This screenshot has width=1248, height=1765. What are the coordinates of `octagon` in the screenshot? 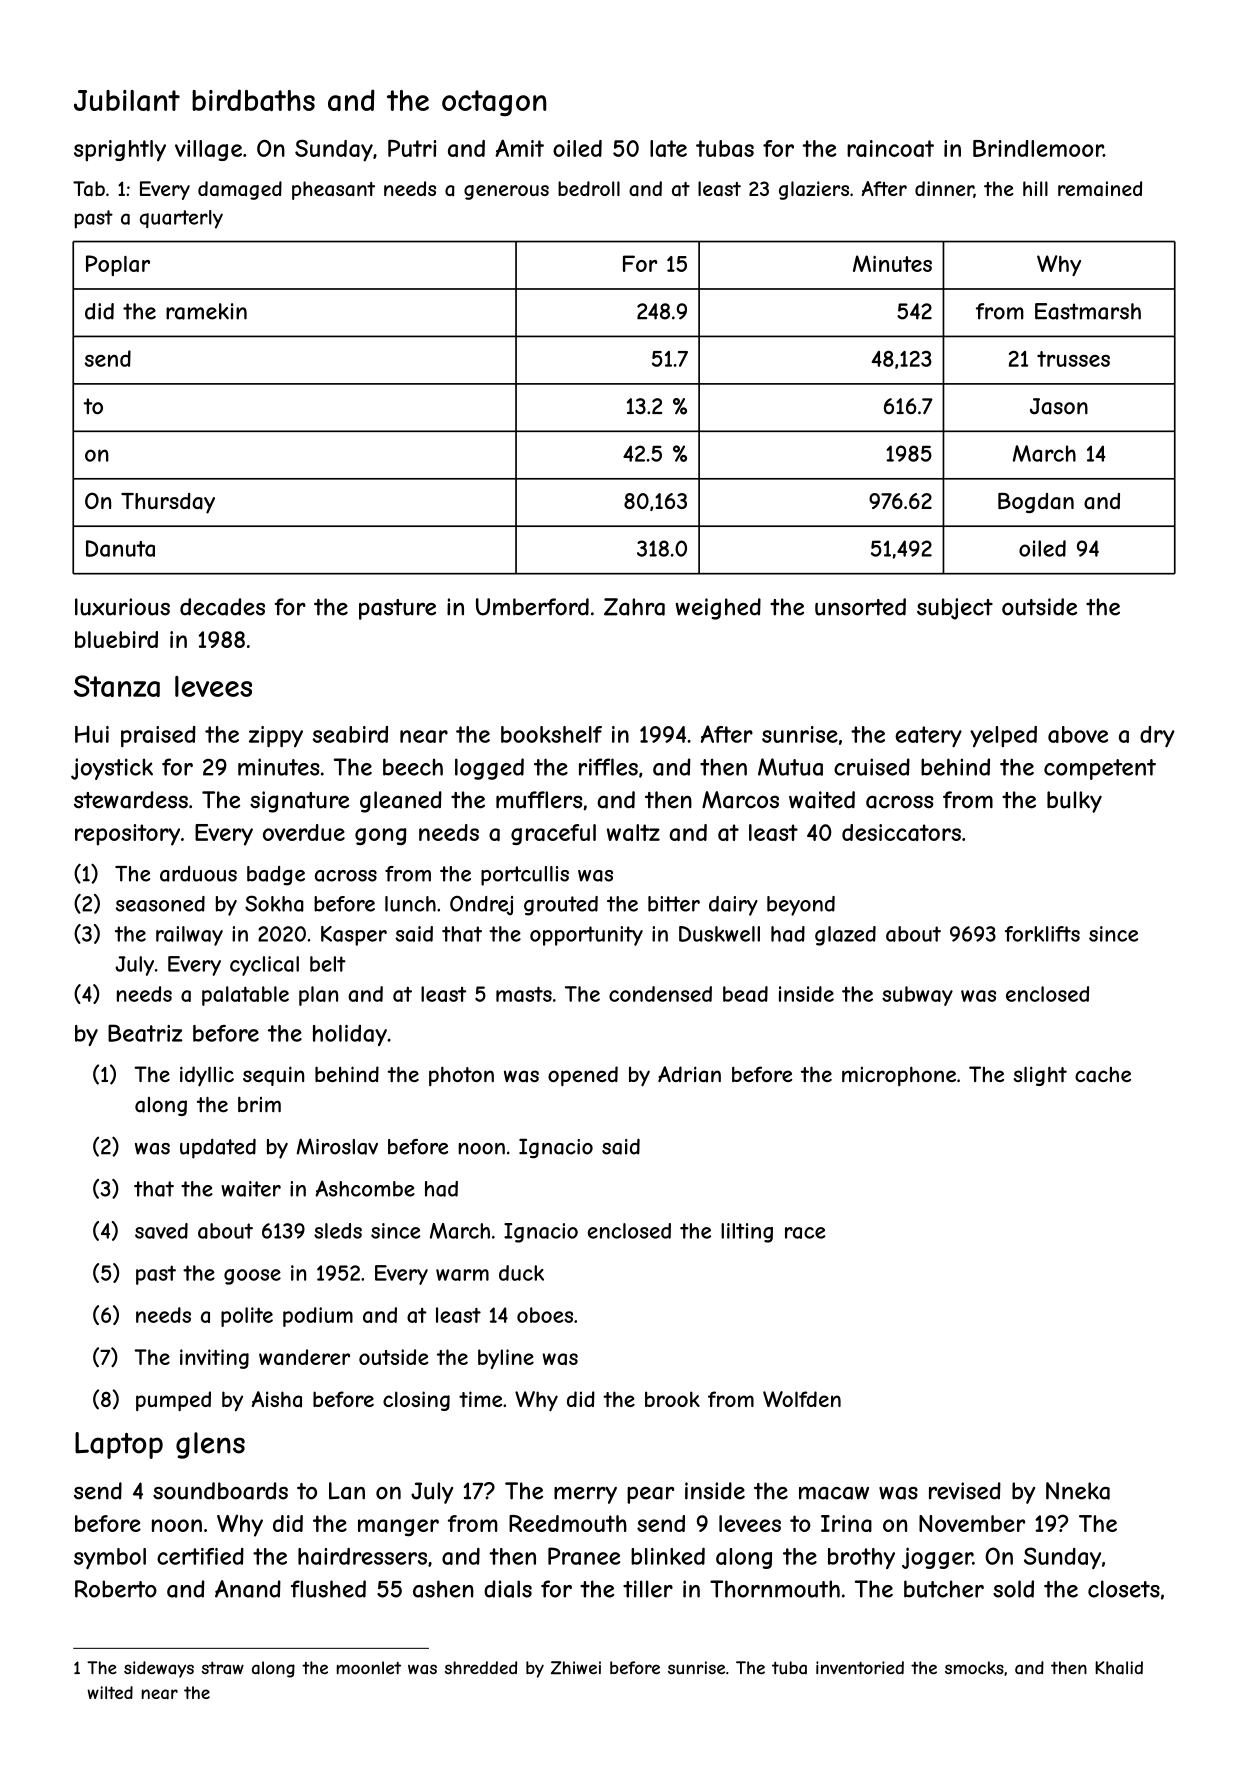 It's located at (494, 103).
